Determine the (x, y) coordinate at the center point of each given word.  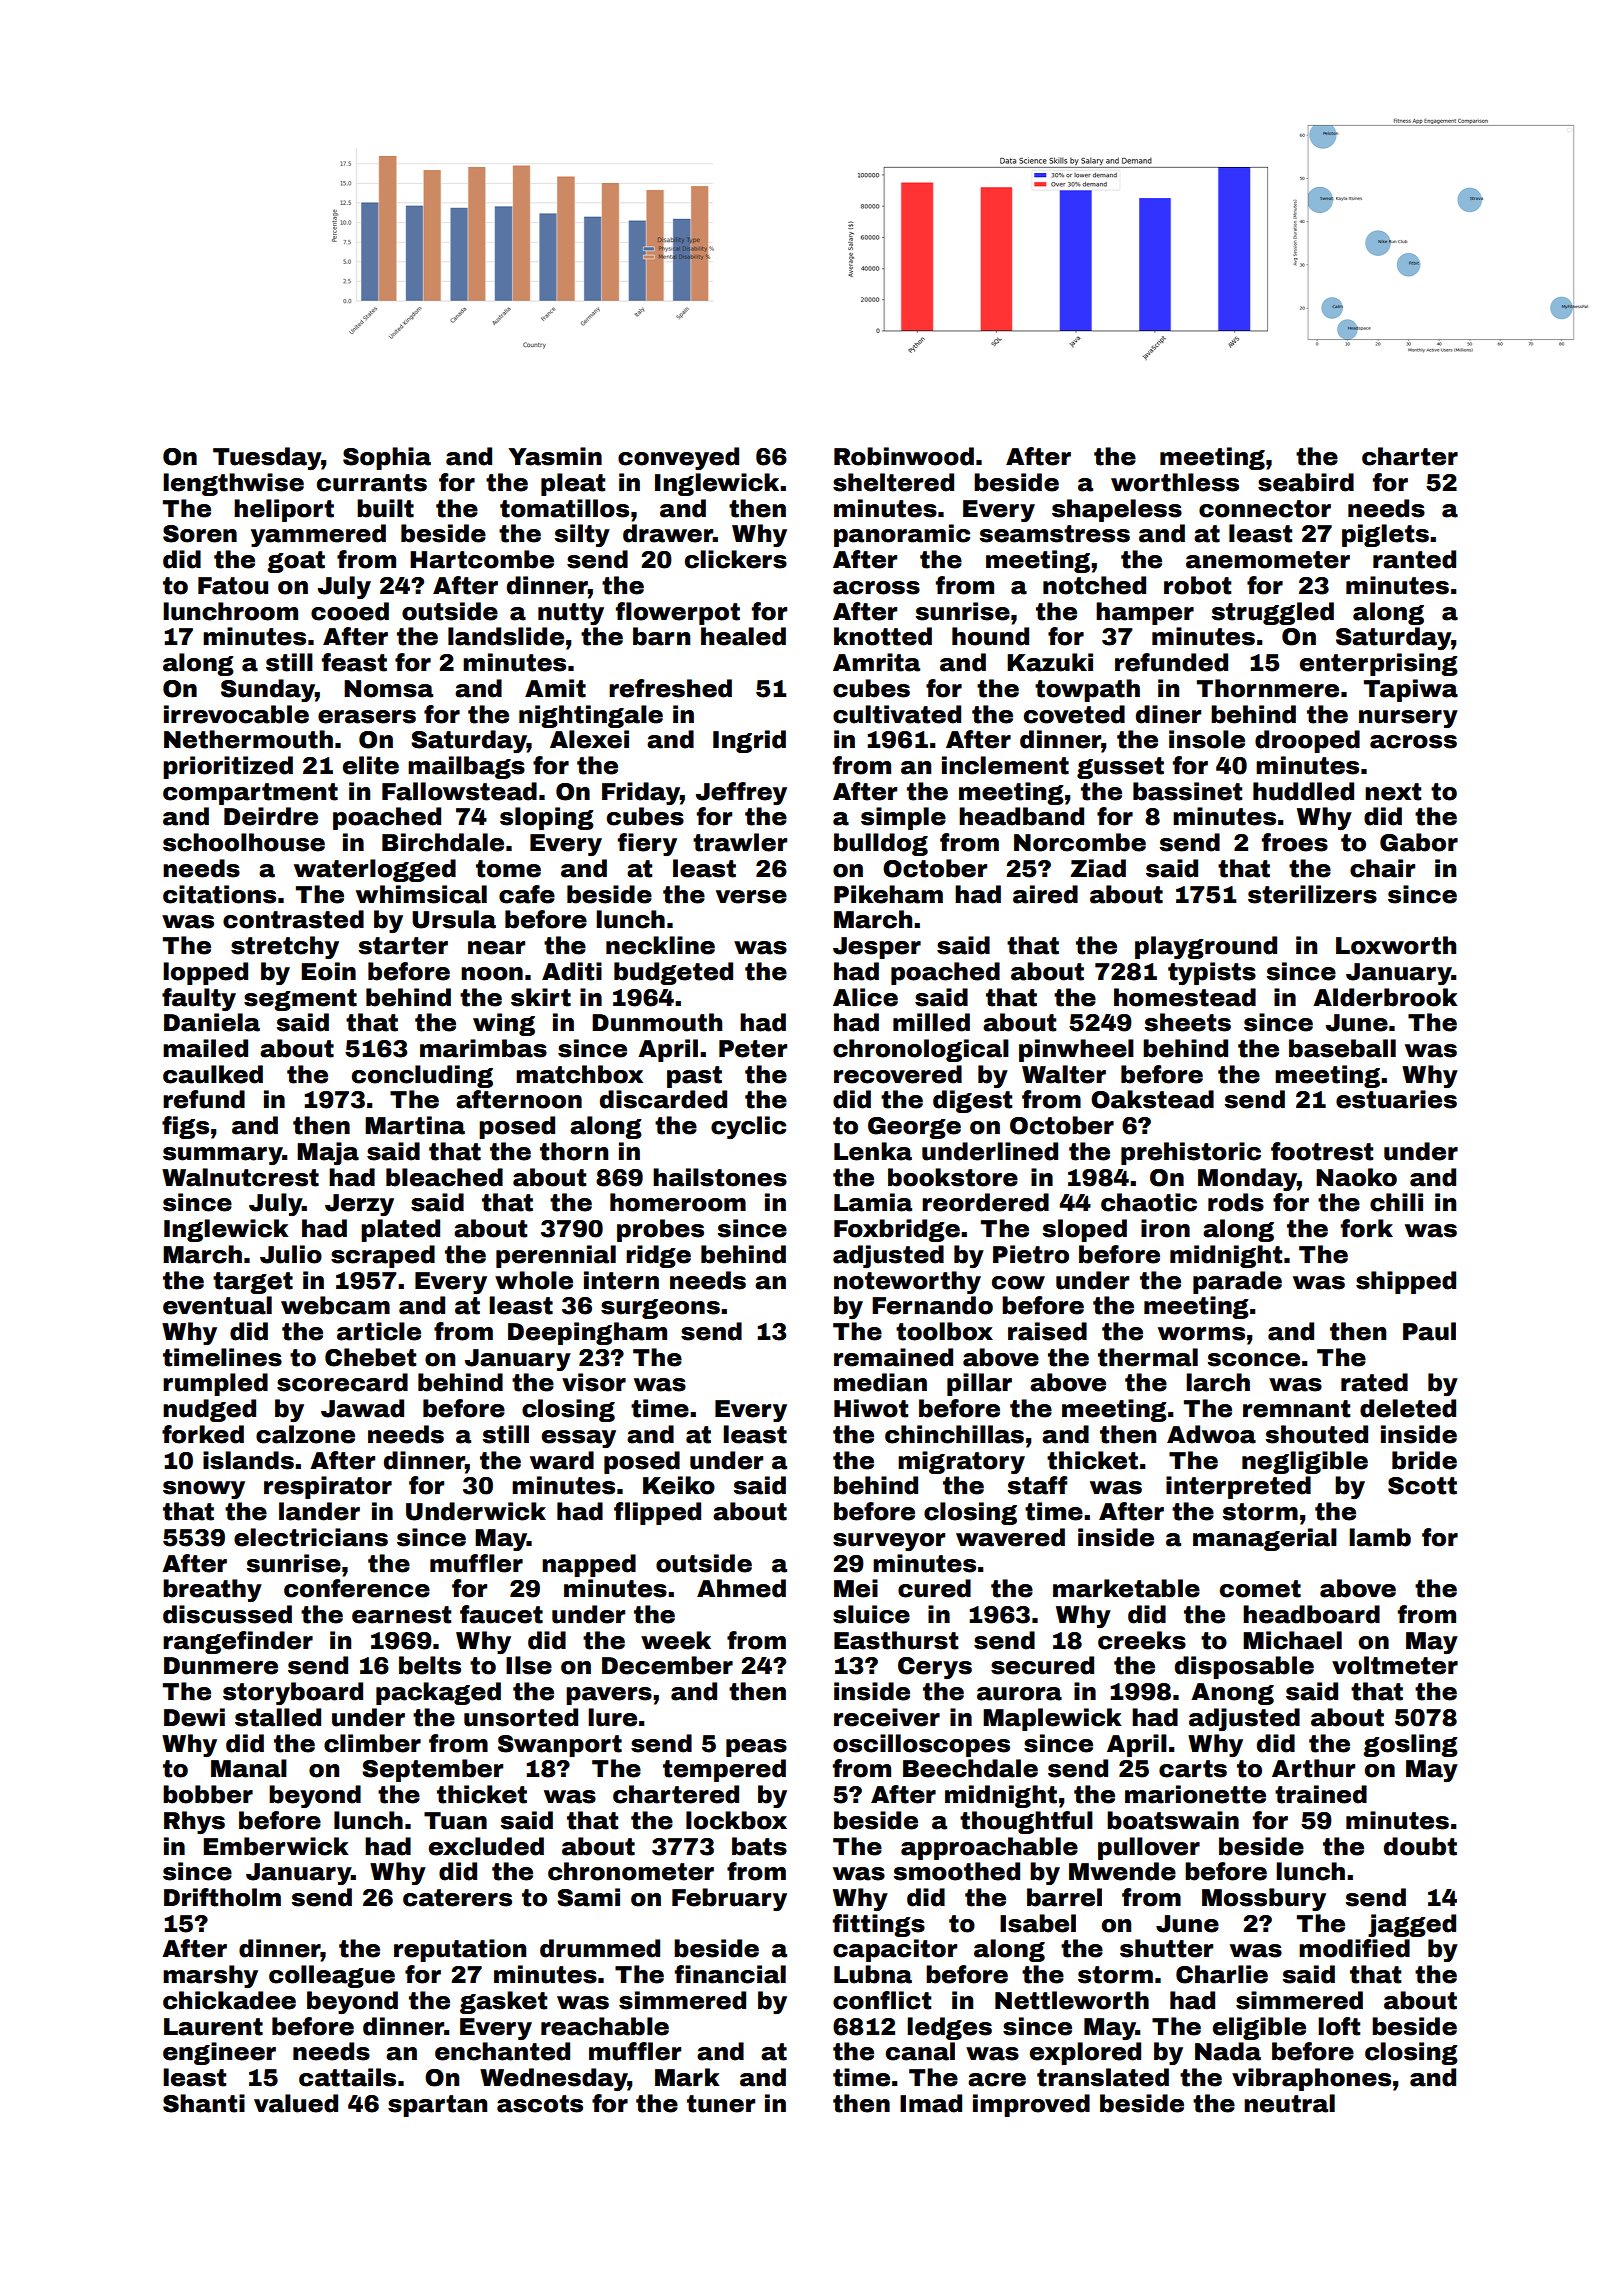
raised (1047, 1331)
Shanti (204, 2103)
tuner (721, 2104)
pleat (573, 484)
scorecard (342, 1382)
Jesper (877, 948)
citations (219, 894)
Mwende (1122, 1871)
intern (621, 1280)
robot (1197, 585)
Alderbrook (1385, 997)
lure (612, 1717)
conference (357, 1588)
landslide (506, 636)
